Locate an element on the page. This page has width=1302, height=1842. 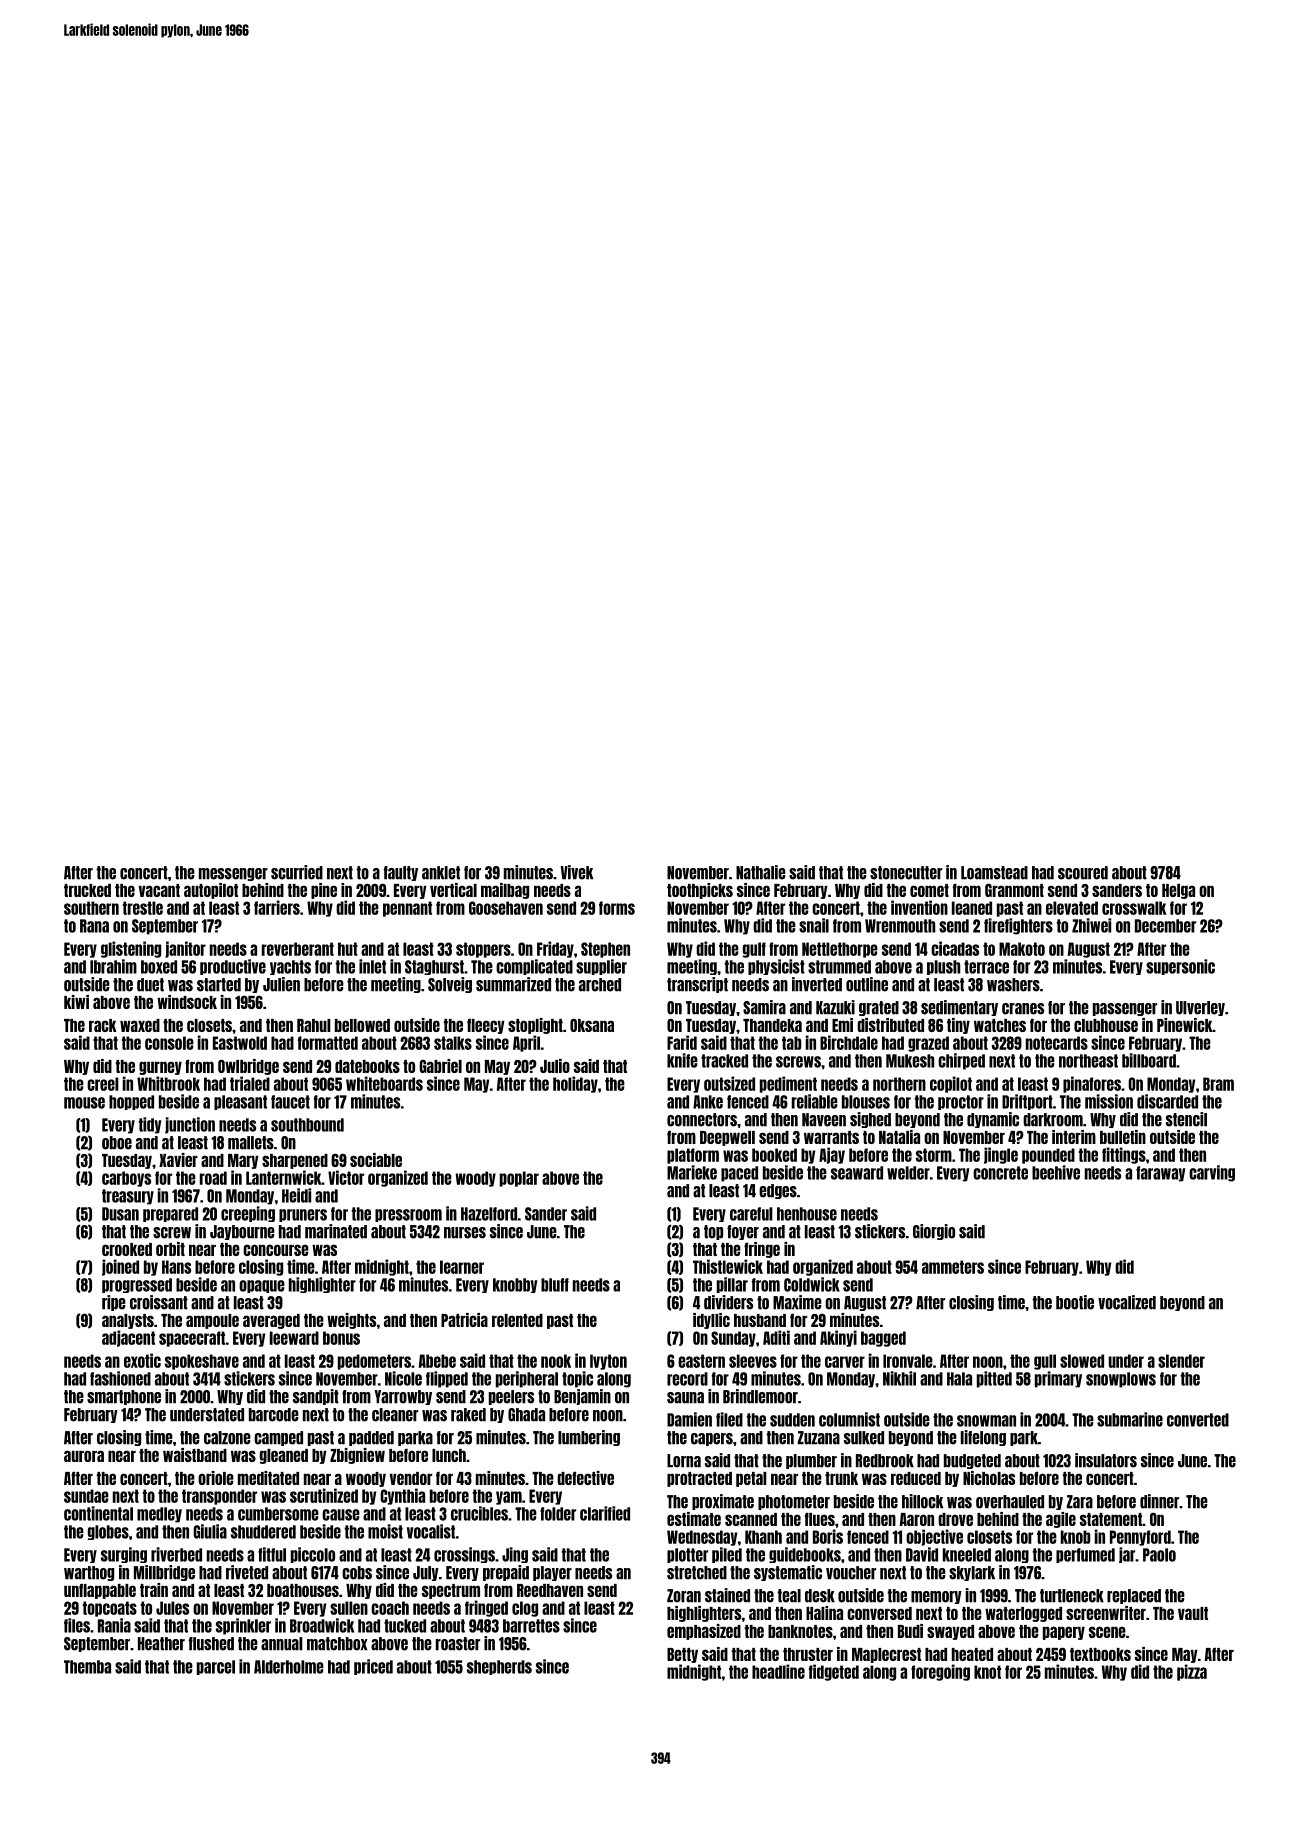
priced is located at coordinates (373, 1667).
